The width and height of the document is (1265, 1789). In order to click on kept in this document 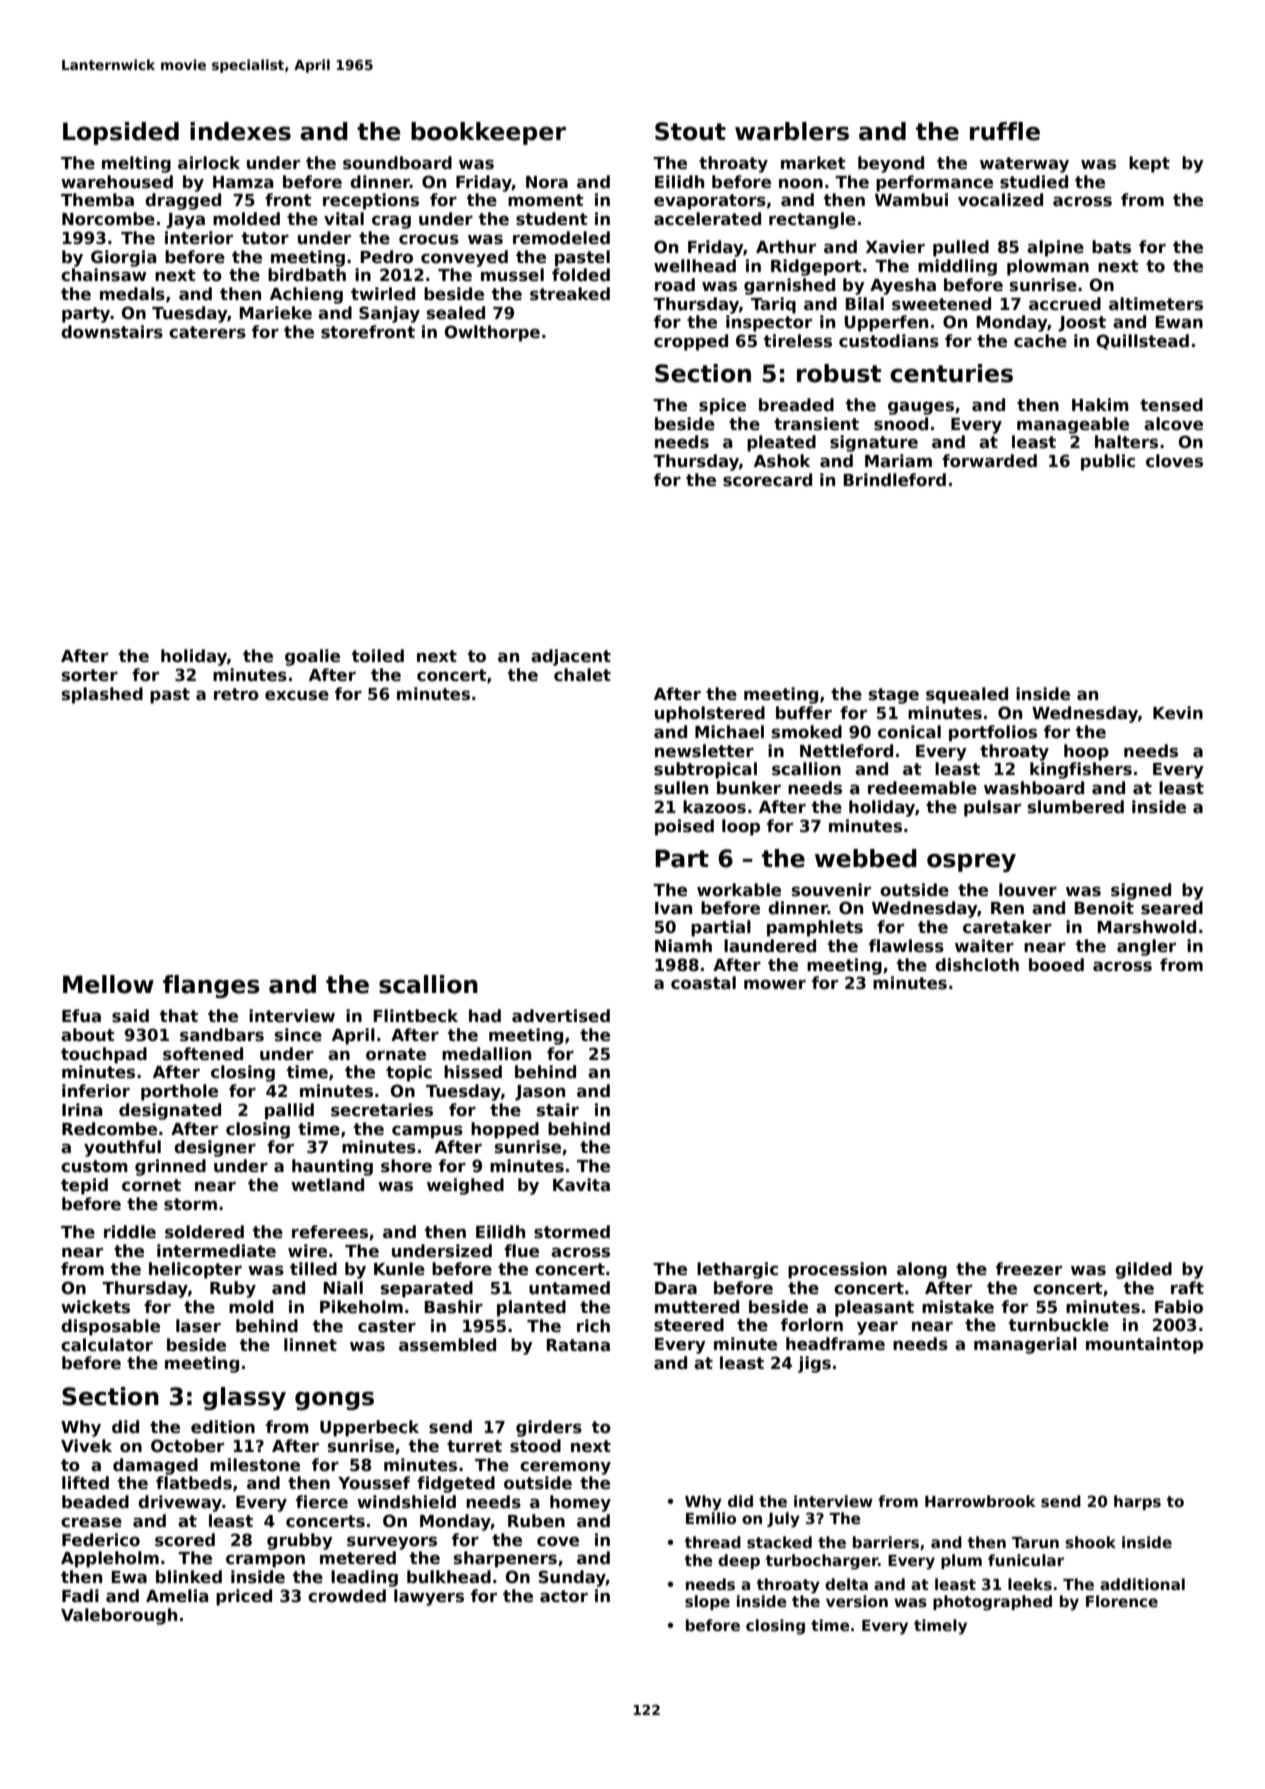, I will do `click(1149, 164)`.
